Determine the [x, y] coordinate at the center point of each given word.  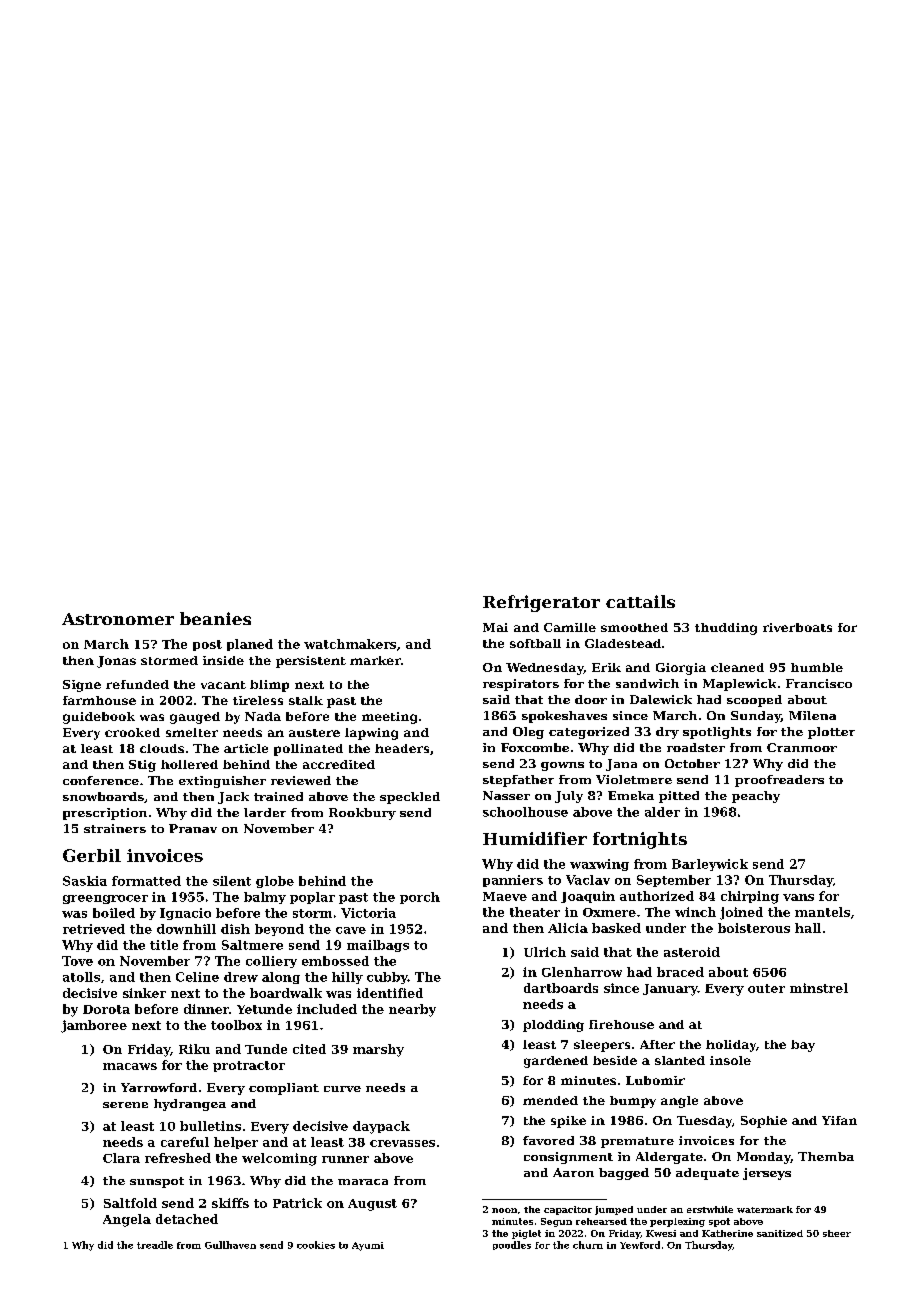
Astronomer [118, 619]
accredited [339, 764]
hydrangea [190, 1105]
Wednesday [544, 669]
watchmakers [350, 644]
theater [535, 912]
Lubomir [655, 1080]
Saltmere [252, 945]
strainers [115, 828]
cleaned [737, 667]
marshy [378, 1050]
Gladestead [623, 643]
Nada [263, 716]
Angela [127, 1220]
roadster [696, 747]
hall [808, 928]
